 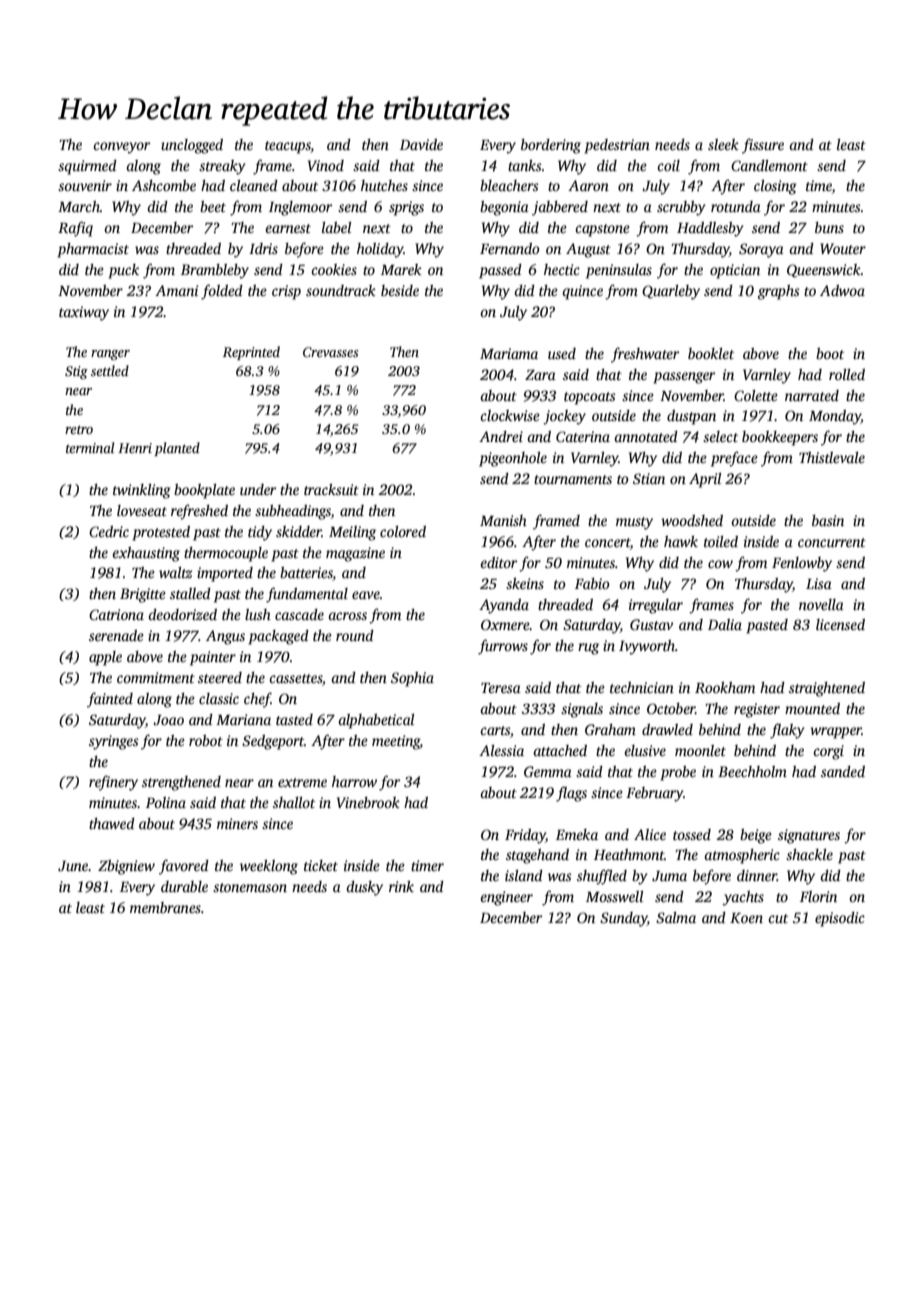 I want to click on Teresa, so click(x=501, y=688).
